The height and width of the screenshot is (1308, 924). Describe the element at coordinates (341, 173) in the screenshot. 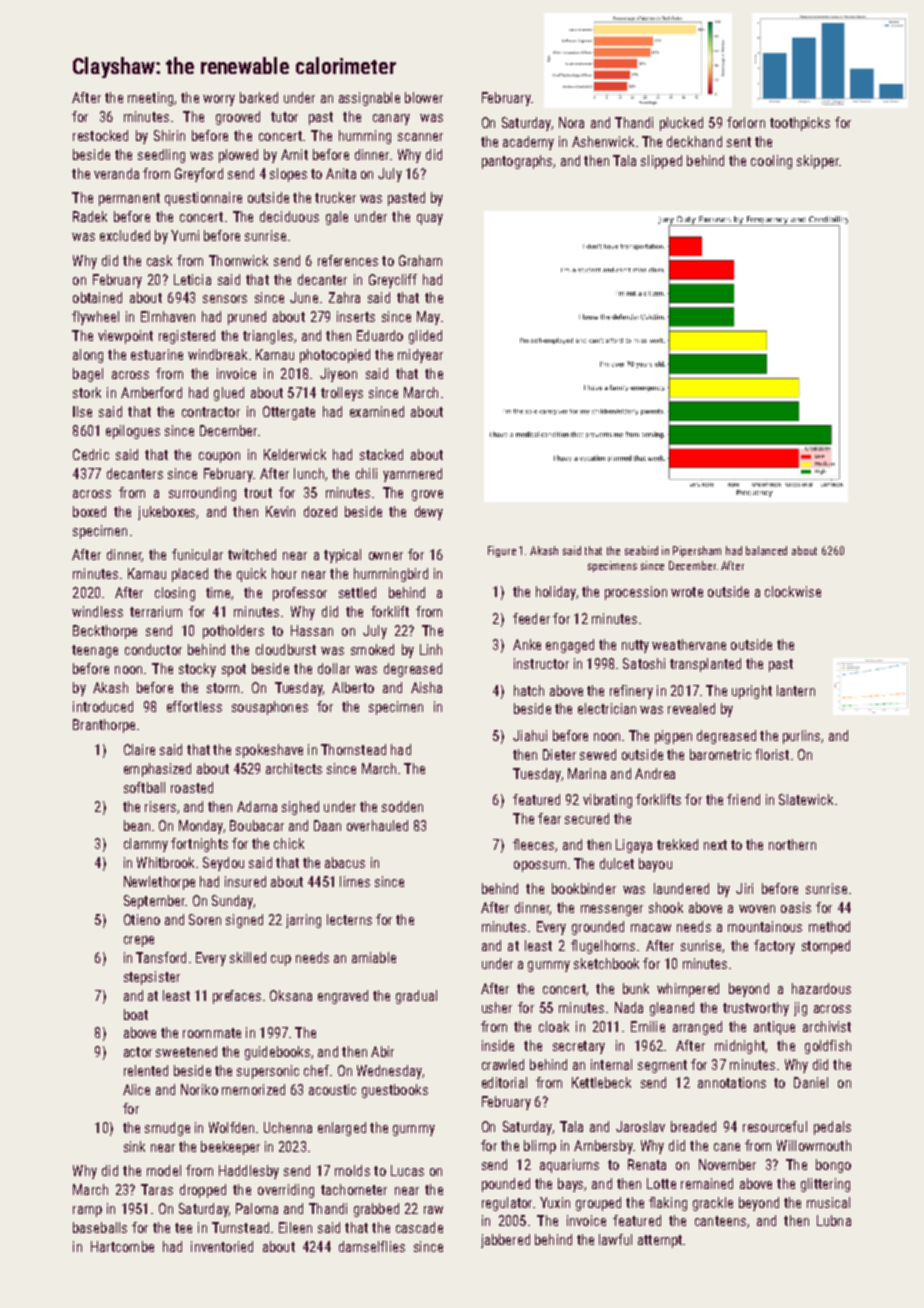

I see `Anita` at that location.
